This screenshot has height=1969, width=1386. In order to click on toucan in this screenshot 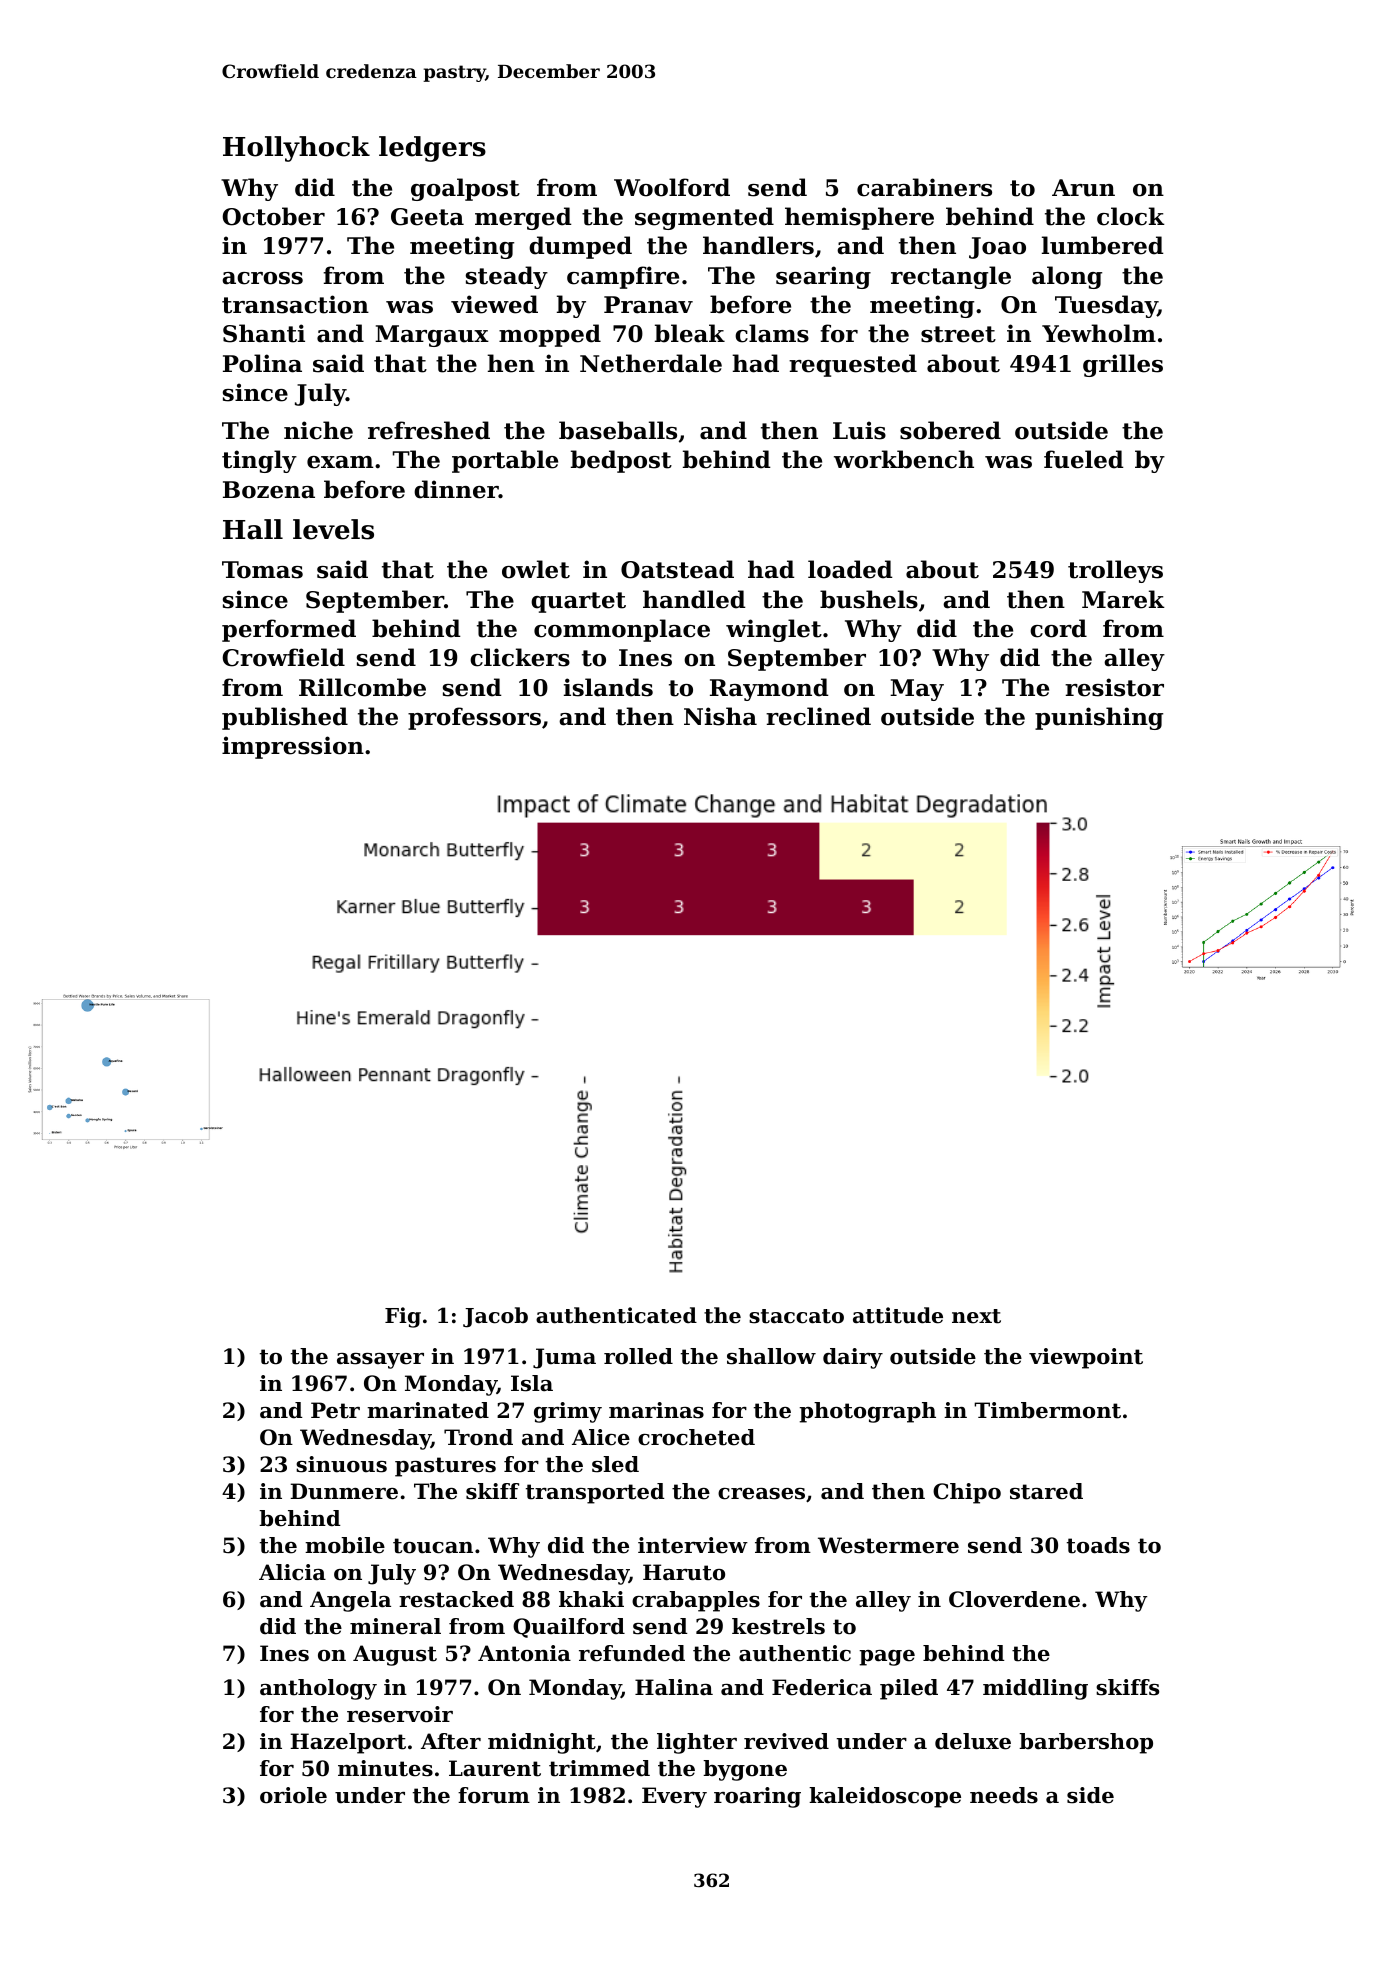, I will do `click(433, 1546)`.
